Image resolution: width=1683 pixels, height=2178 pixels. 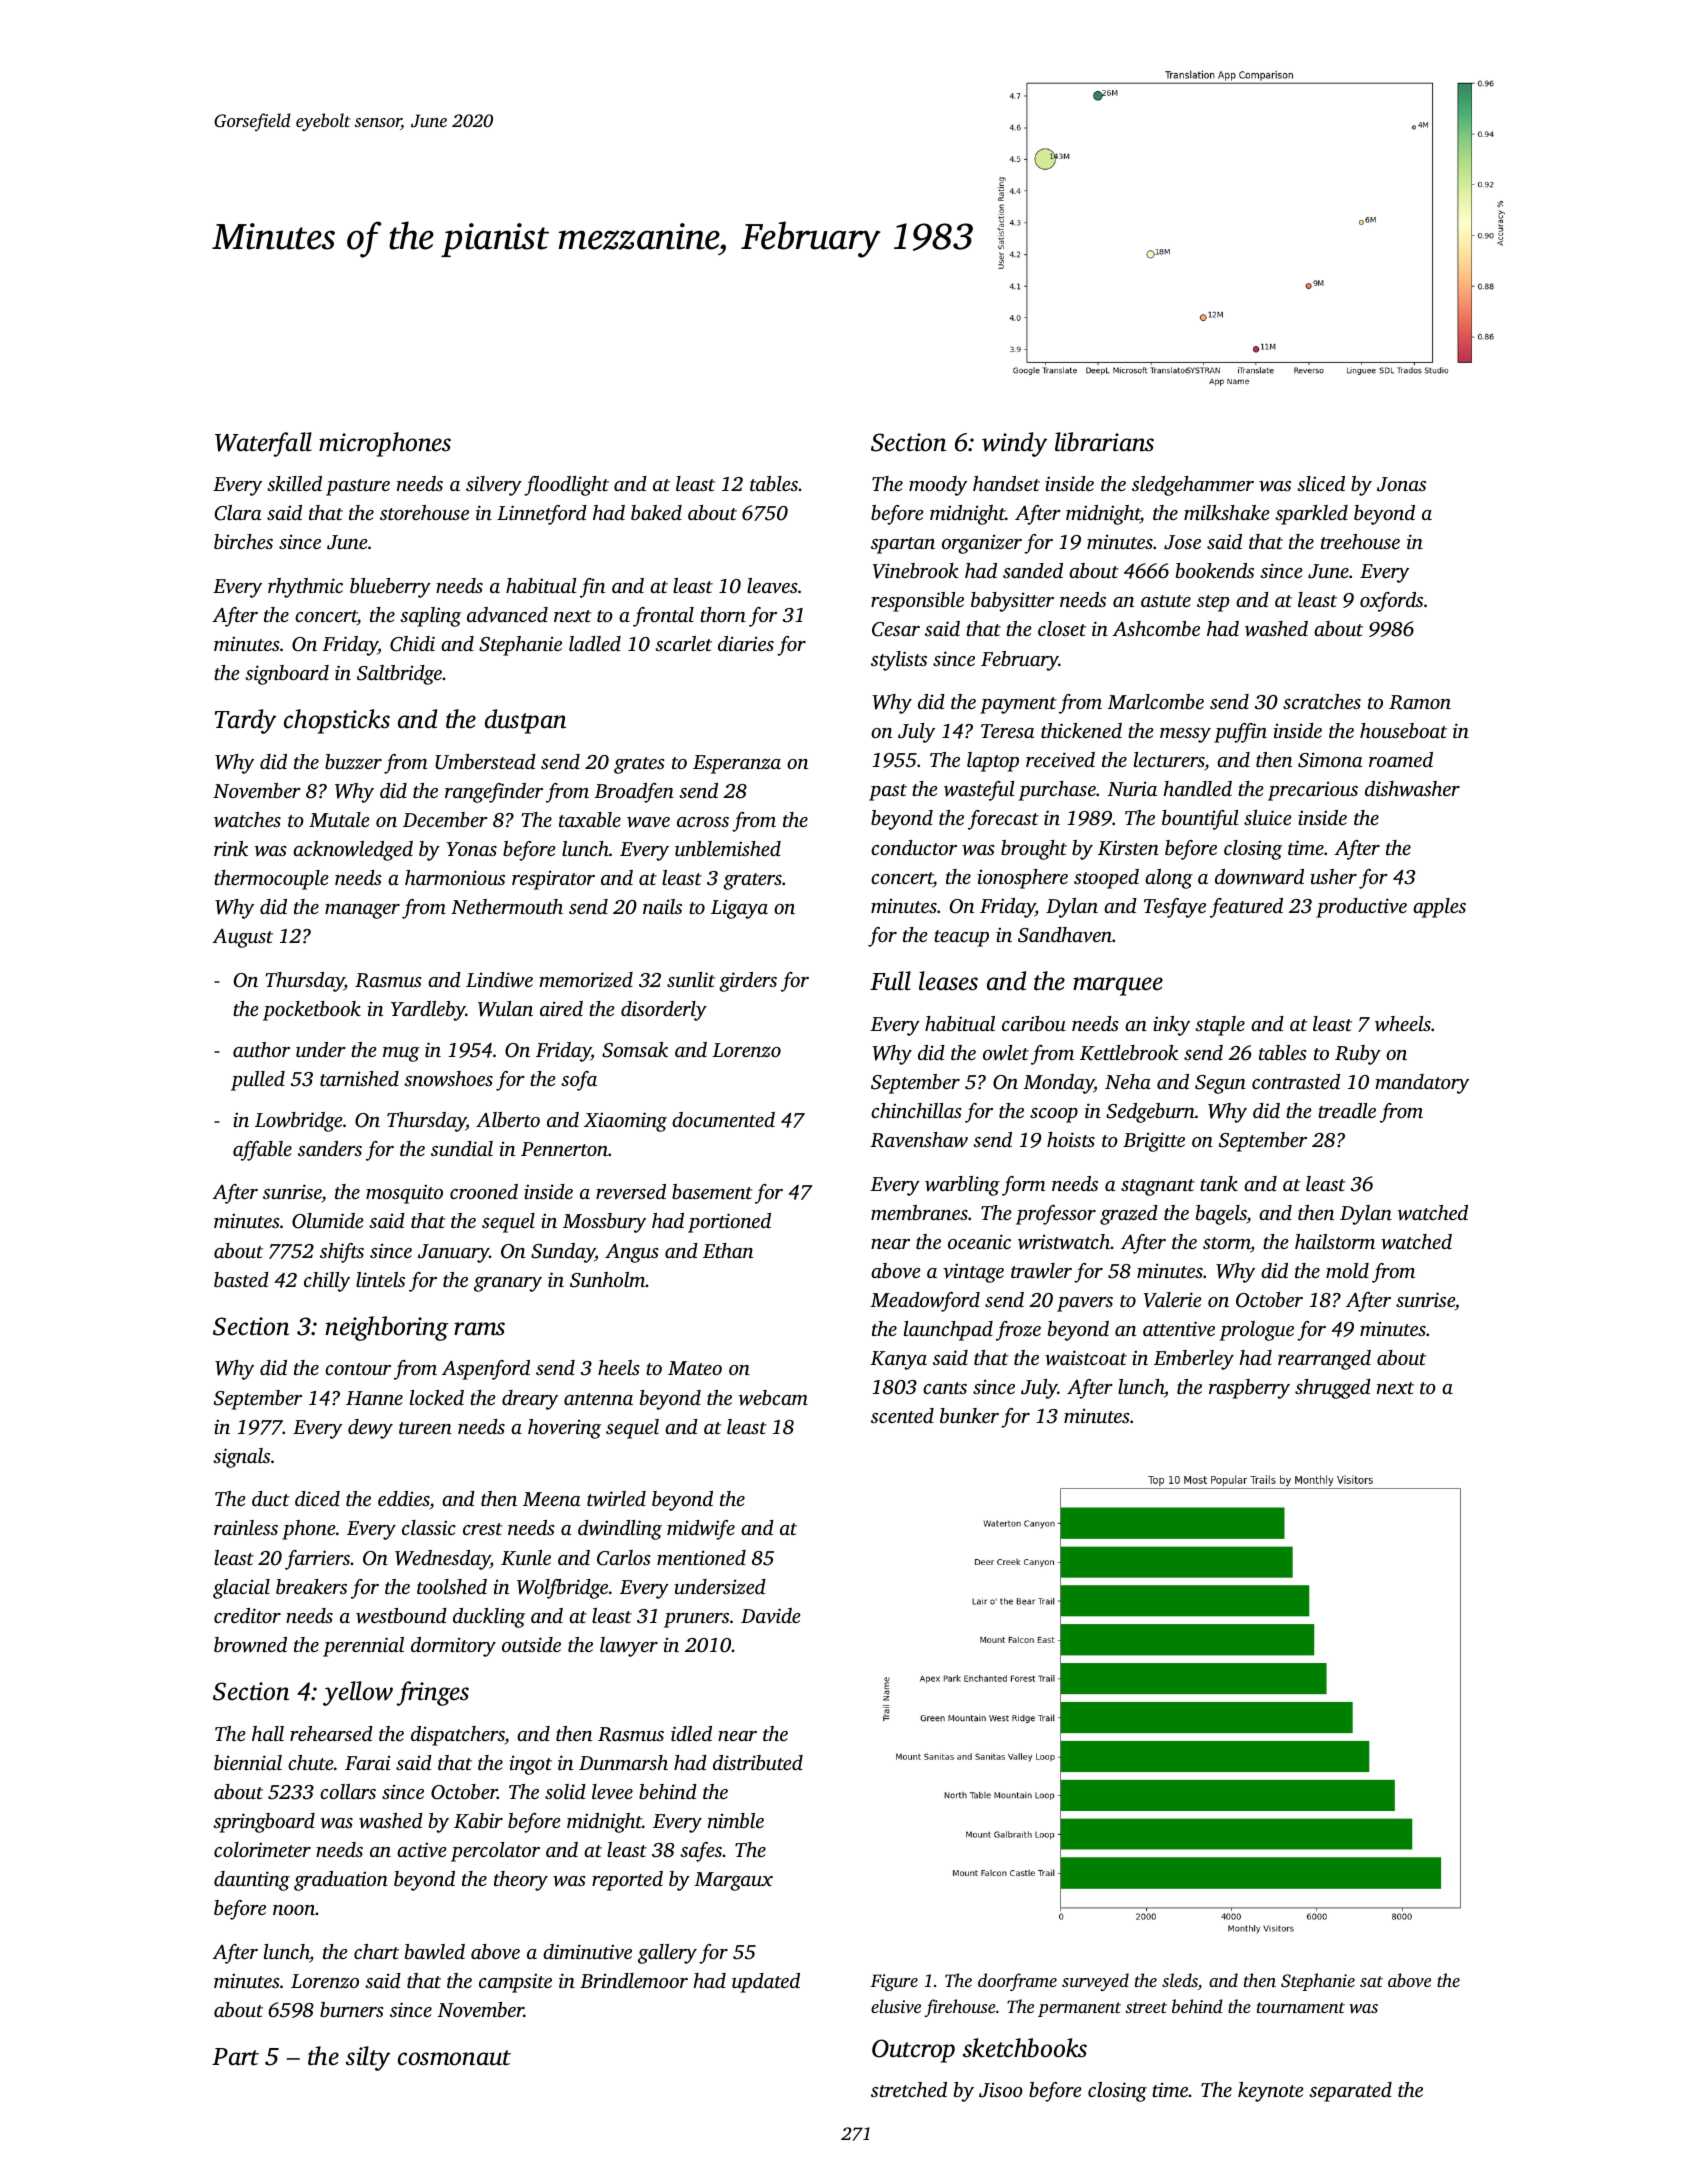 What do you see at coordinates (494, 486) in the document?
I see `silvery` at bounding box center [494, 486].
